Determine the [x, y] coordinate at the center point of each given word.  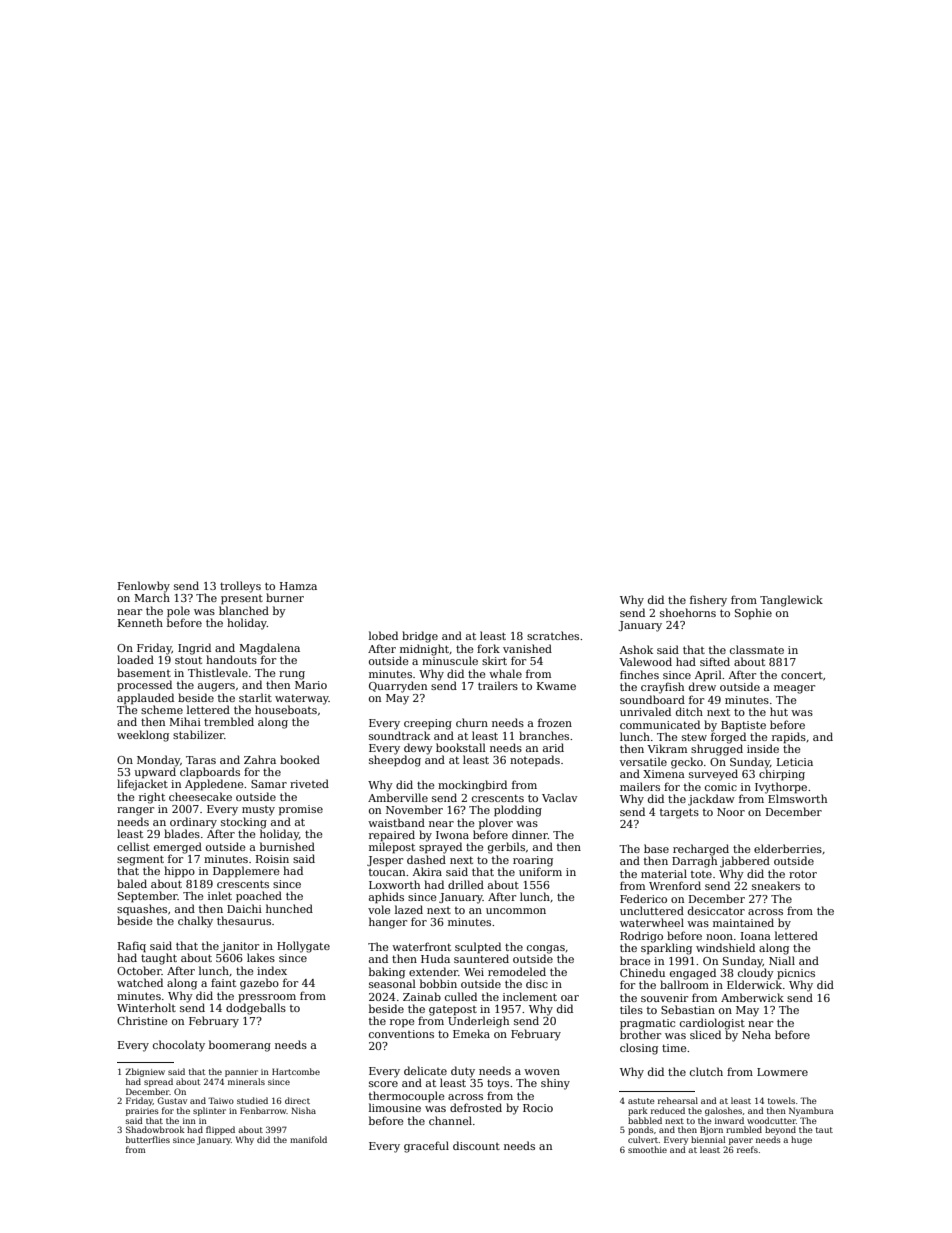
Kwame [556, 686]
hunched [289, 908]
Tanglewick [791, 601]
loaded [135, 659]
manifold [308, 1139]
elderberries [788, 848]
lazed [409, 909]
